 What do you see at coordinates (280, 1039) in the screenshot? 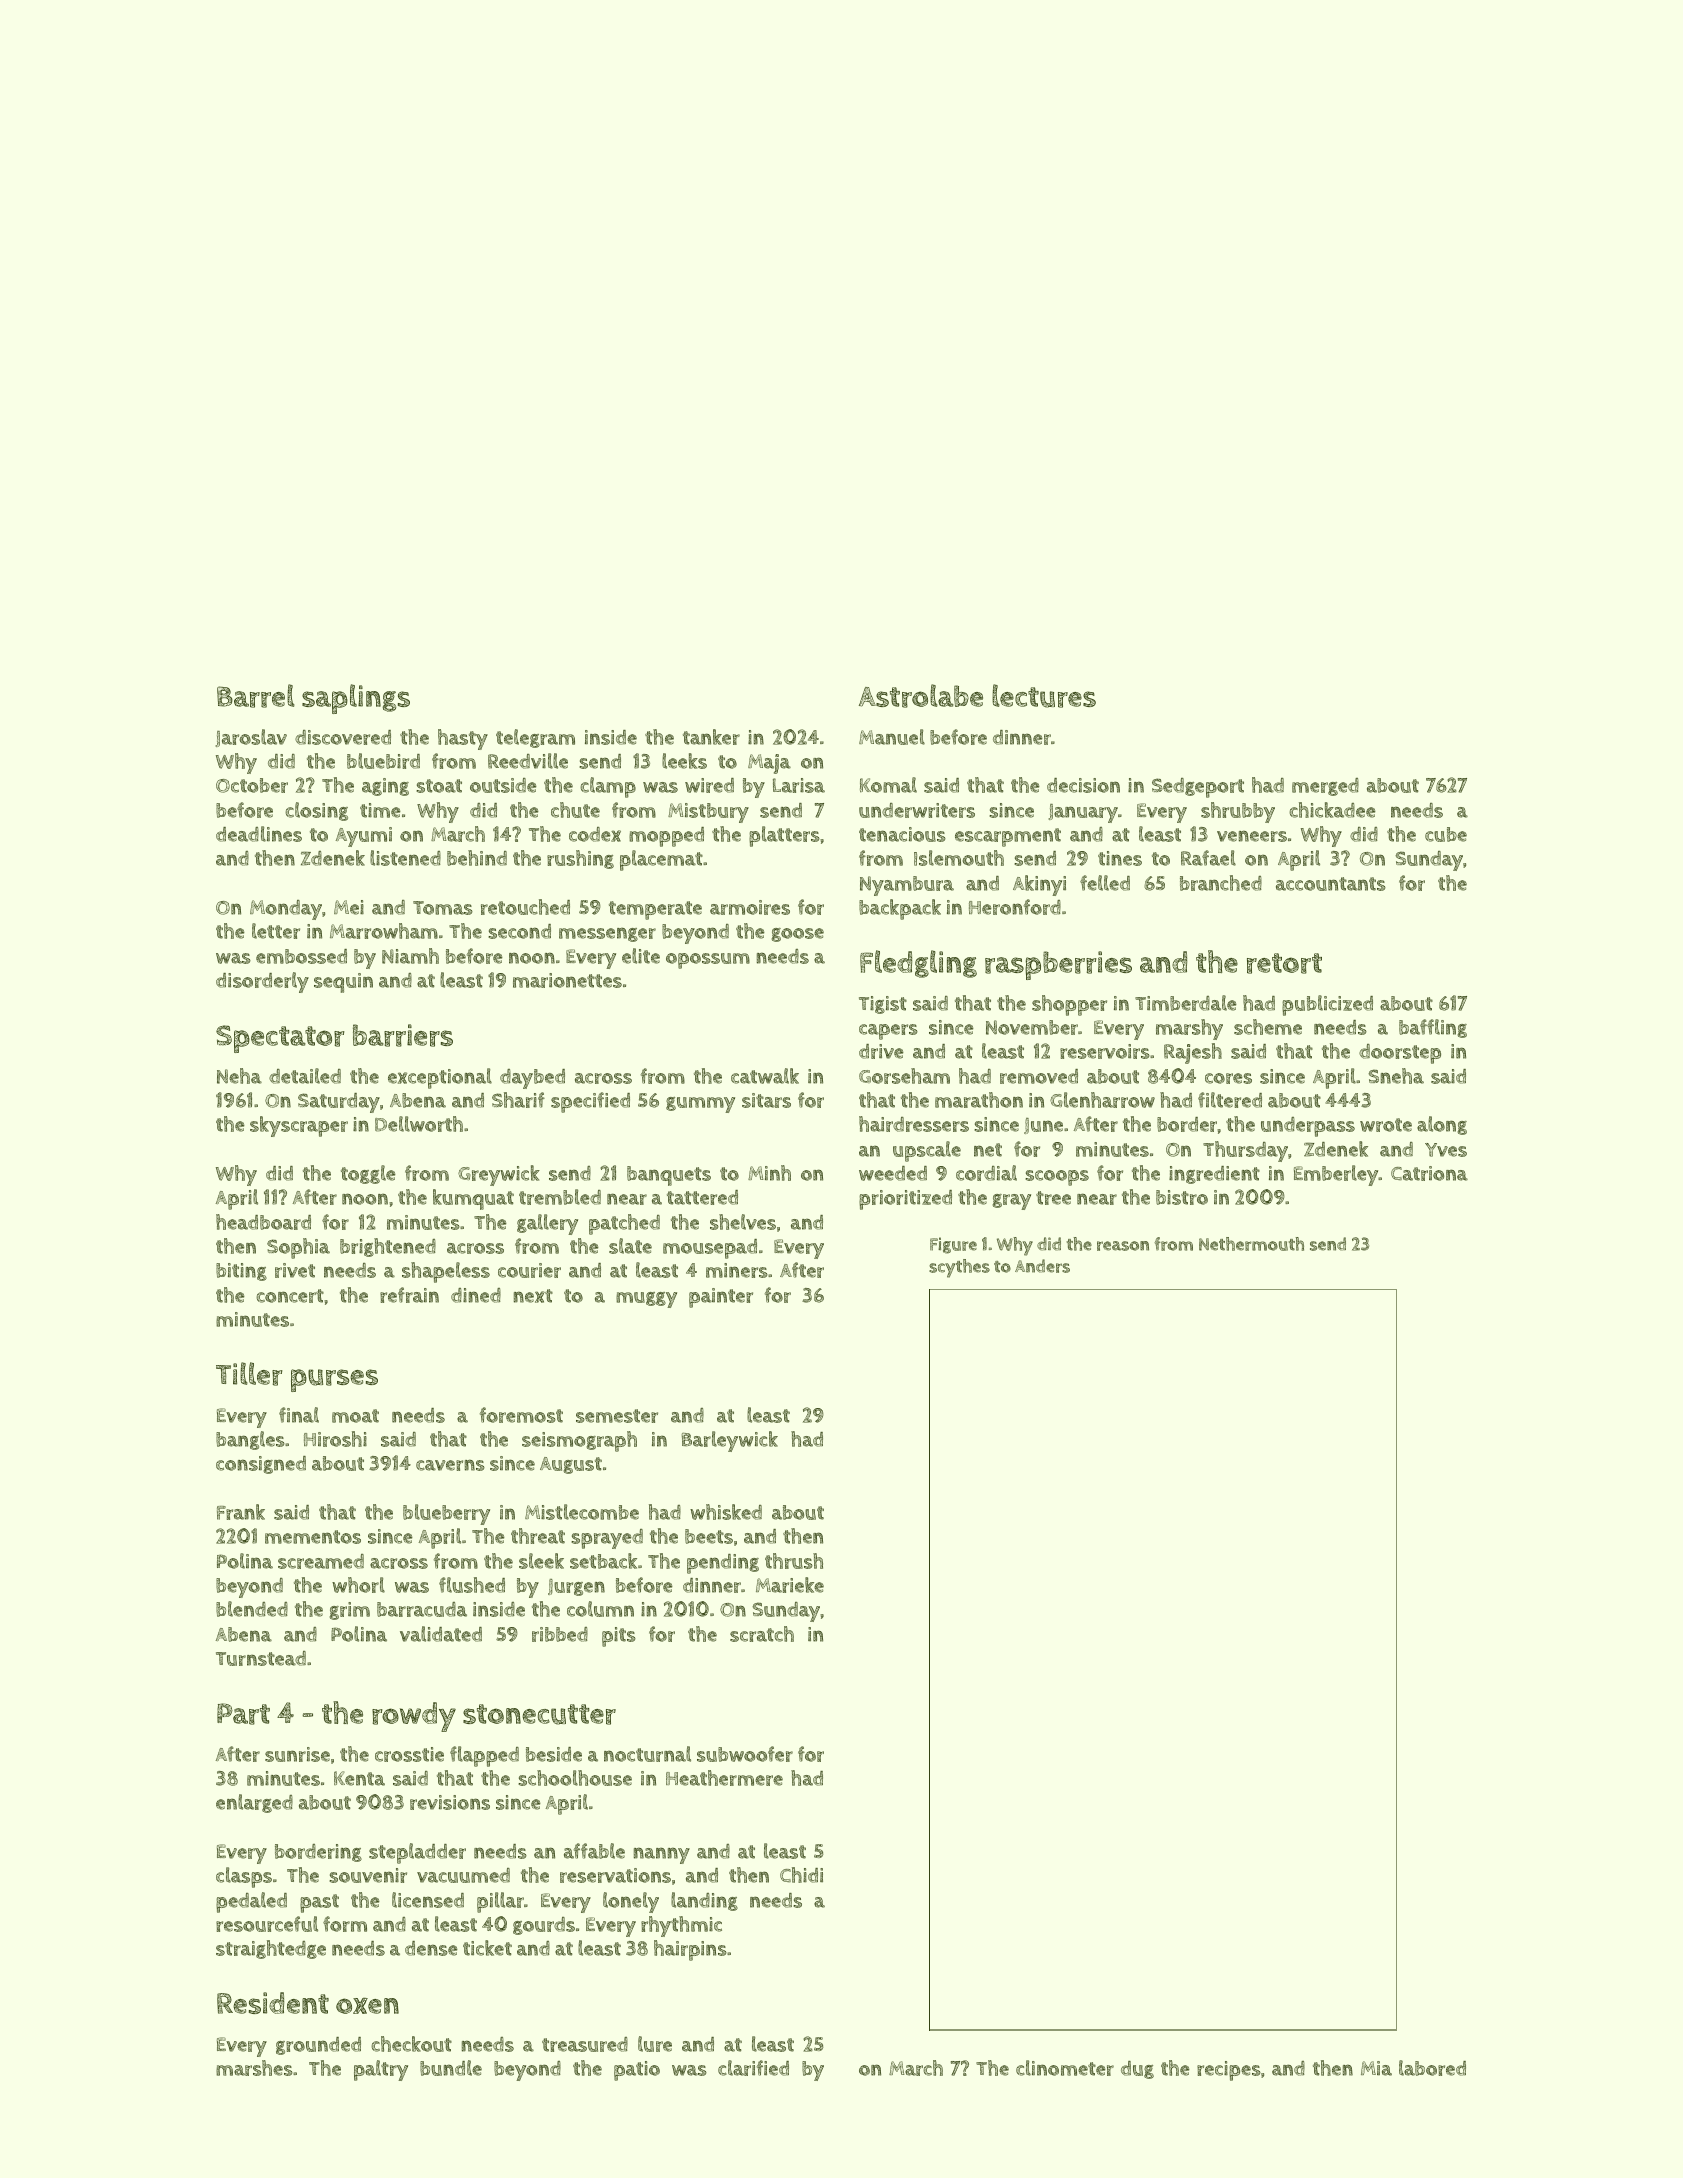
I see `Spectator` at bounding box center [280, 1039].
